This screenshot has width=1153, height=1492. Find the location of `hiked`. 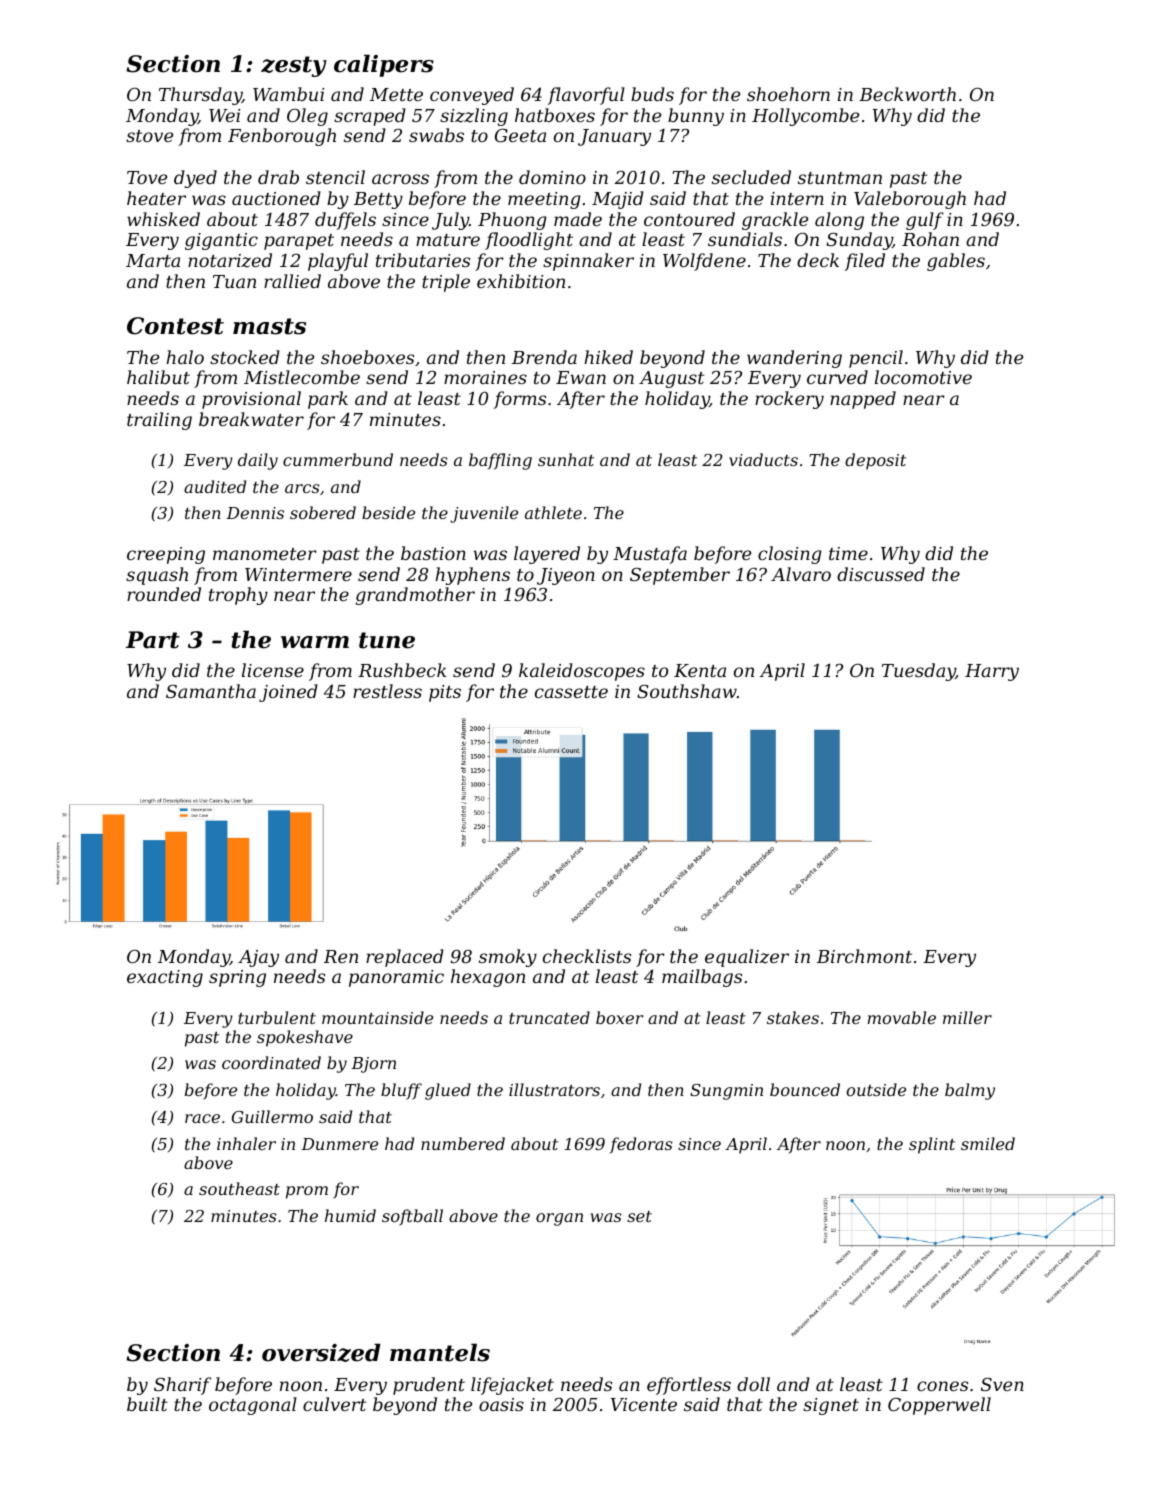

hiked is located at coordinates (608, 357).
